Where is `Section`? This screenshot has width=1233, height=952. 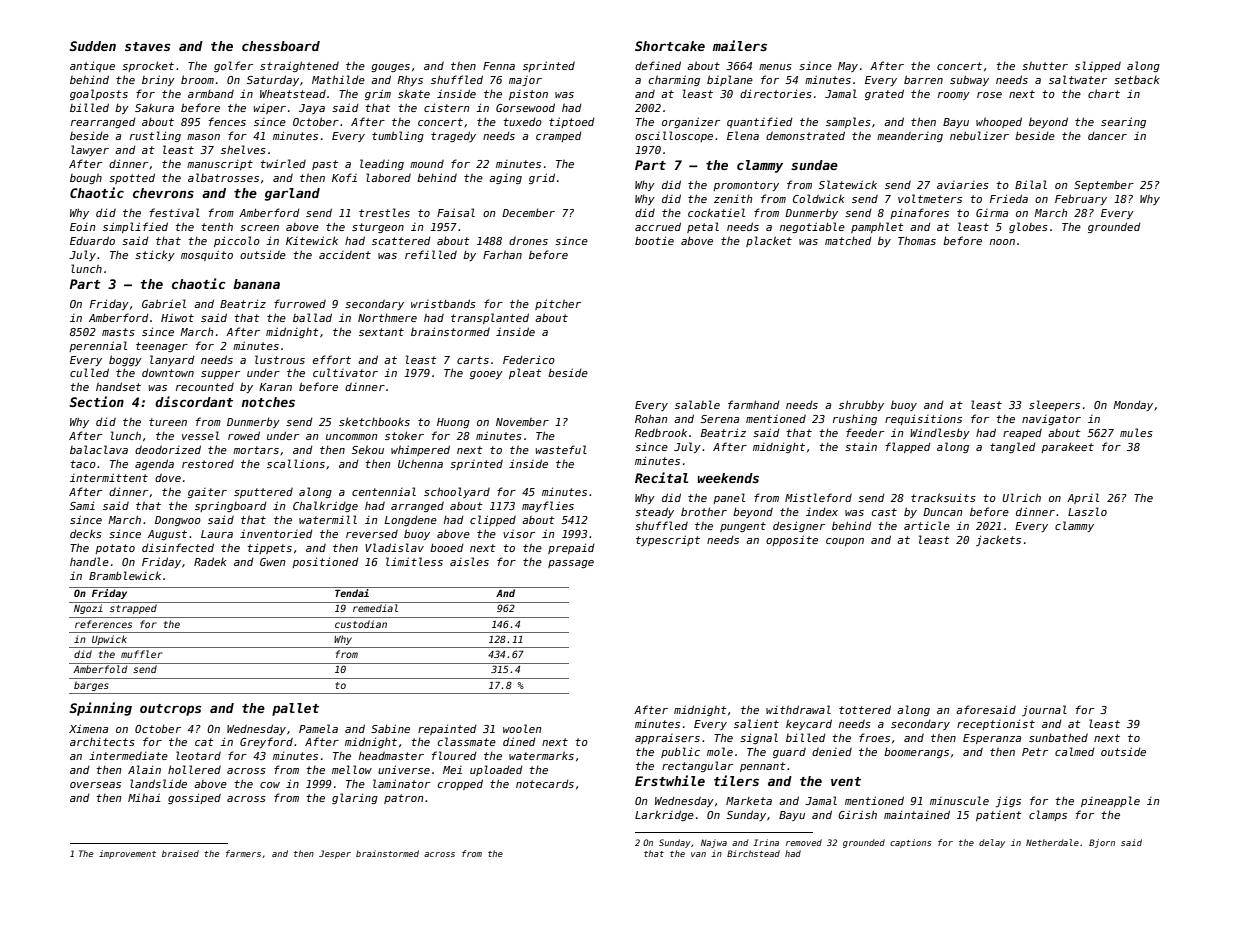
Section is located at coordinates (97, 401).
